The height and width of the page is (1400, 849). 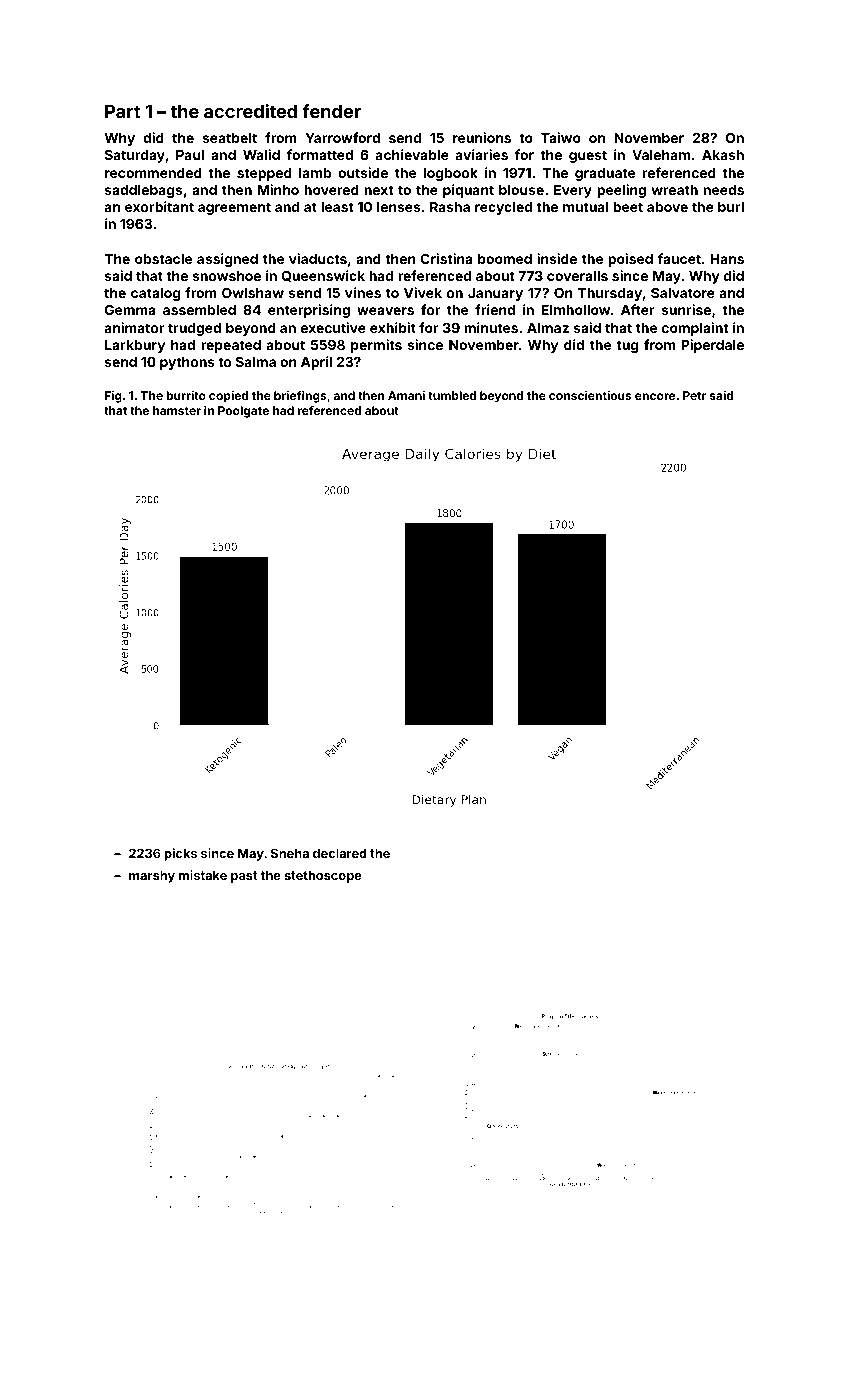 What do you see at coordinates (181, 854) in the page?
I see `picks` at bounding box center [181, 854].
